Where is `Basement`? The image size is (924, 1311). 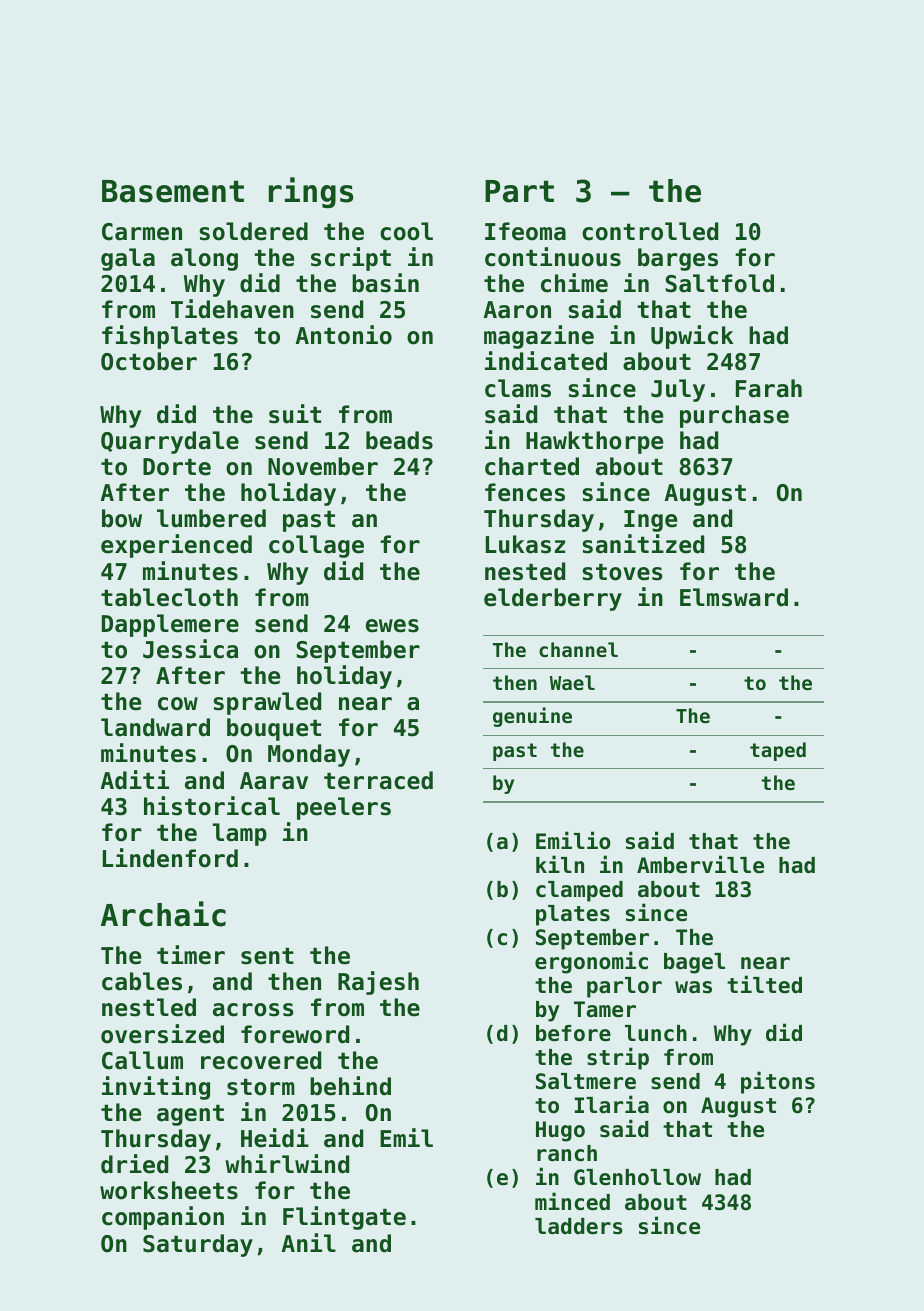 Basement is located at coordinates (173, 191).
